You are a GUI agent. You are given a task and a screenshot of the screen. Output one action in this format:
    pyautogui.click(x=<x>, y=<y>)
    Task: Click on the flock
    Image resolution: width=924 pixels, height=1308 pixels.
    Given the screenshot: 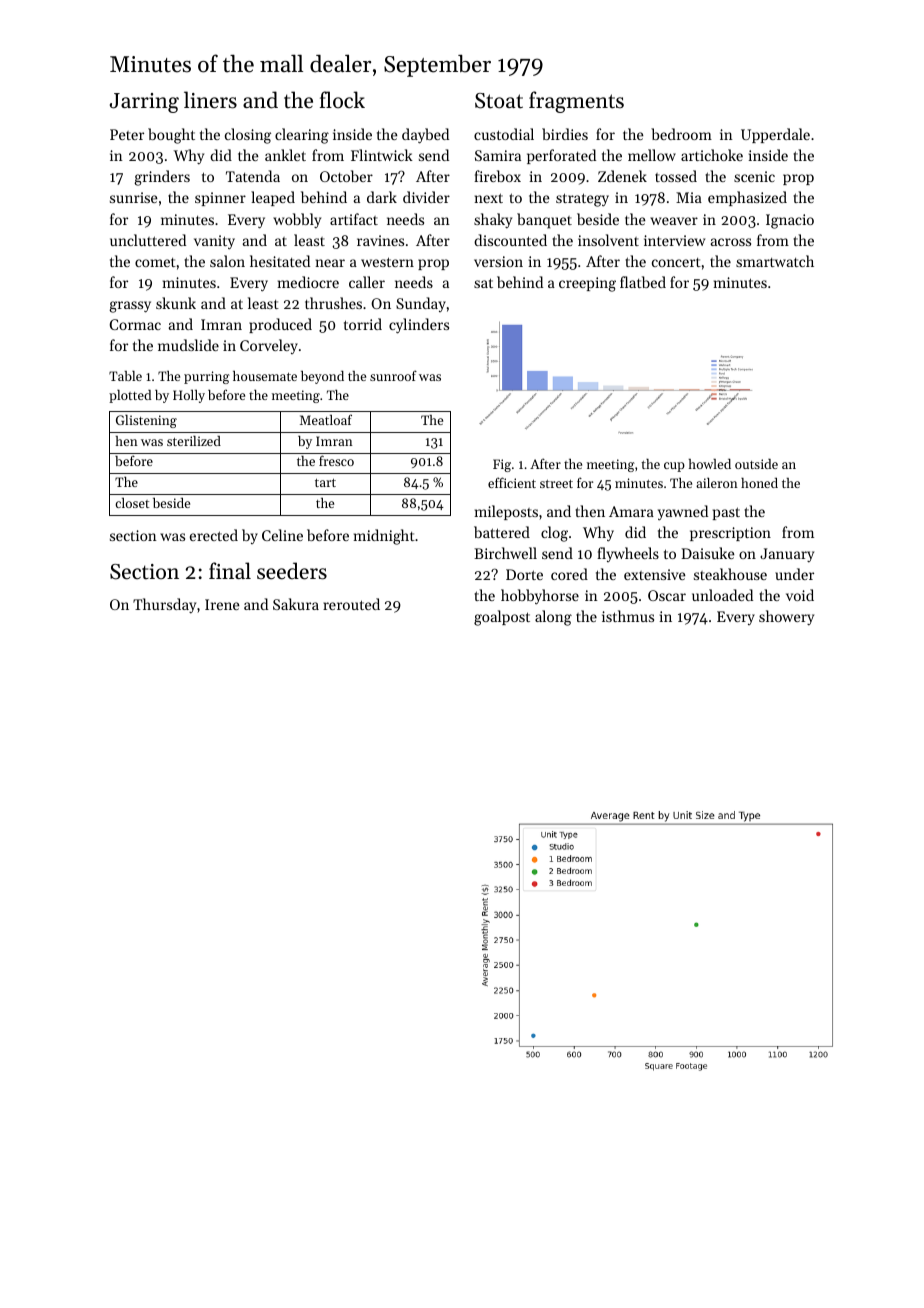 What is the action you would take?
    pyautogui.click(x=342, y=100)
